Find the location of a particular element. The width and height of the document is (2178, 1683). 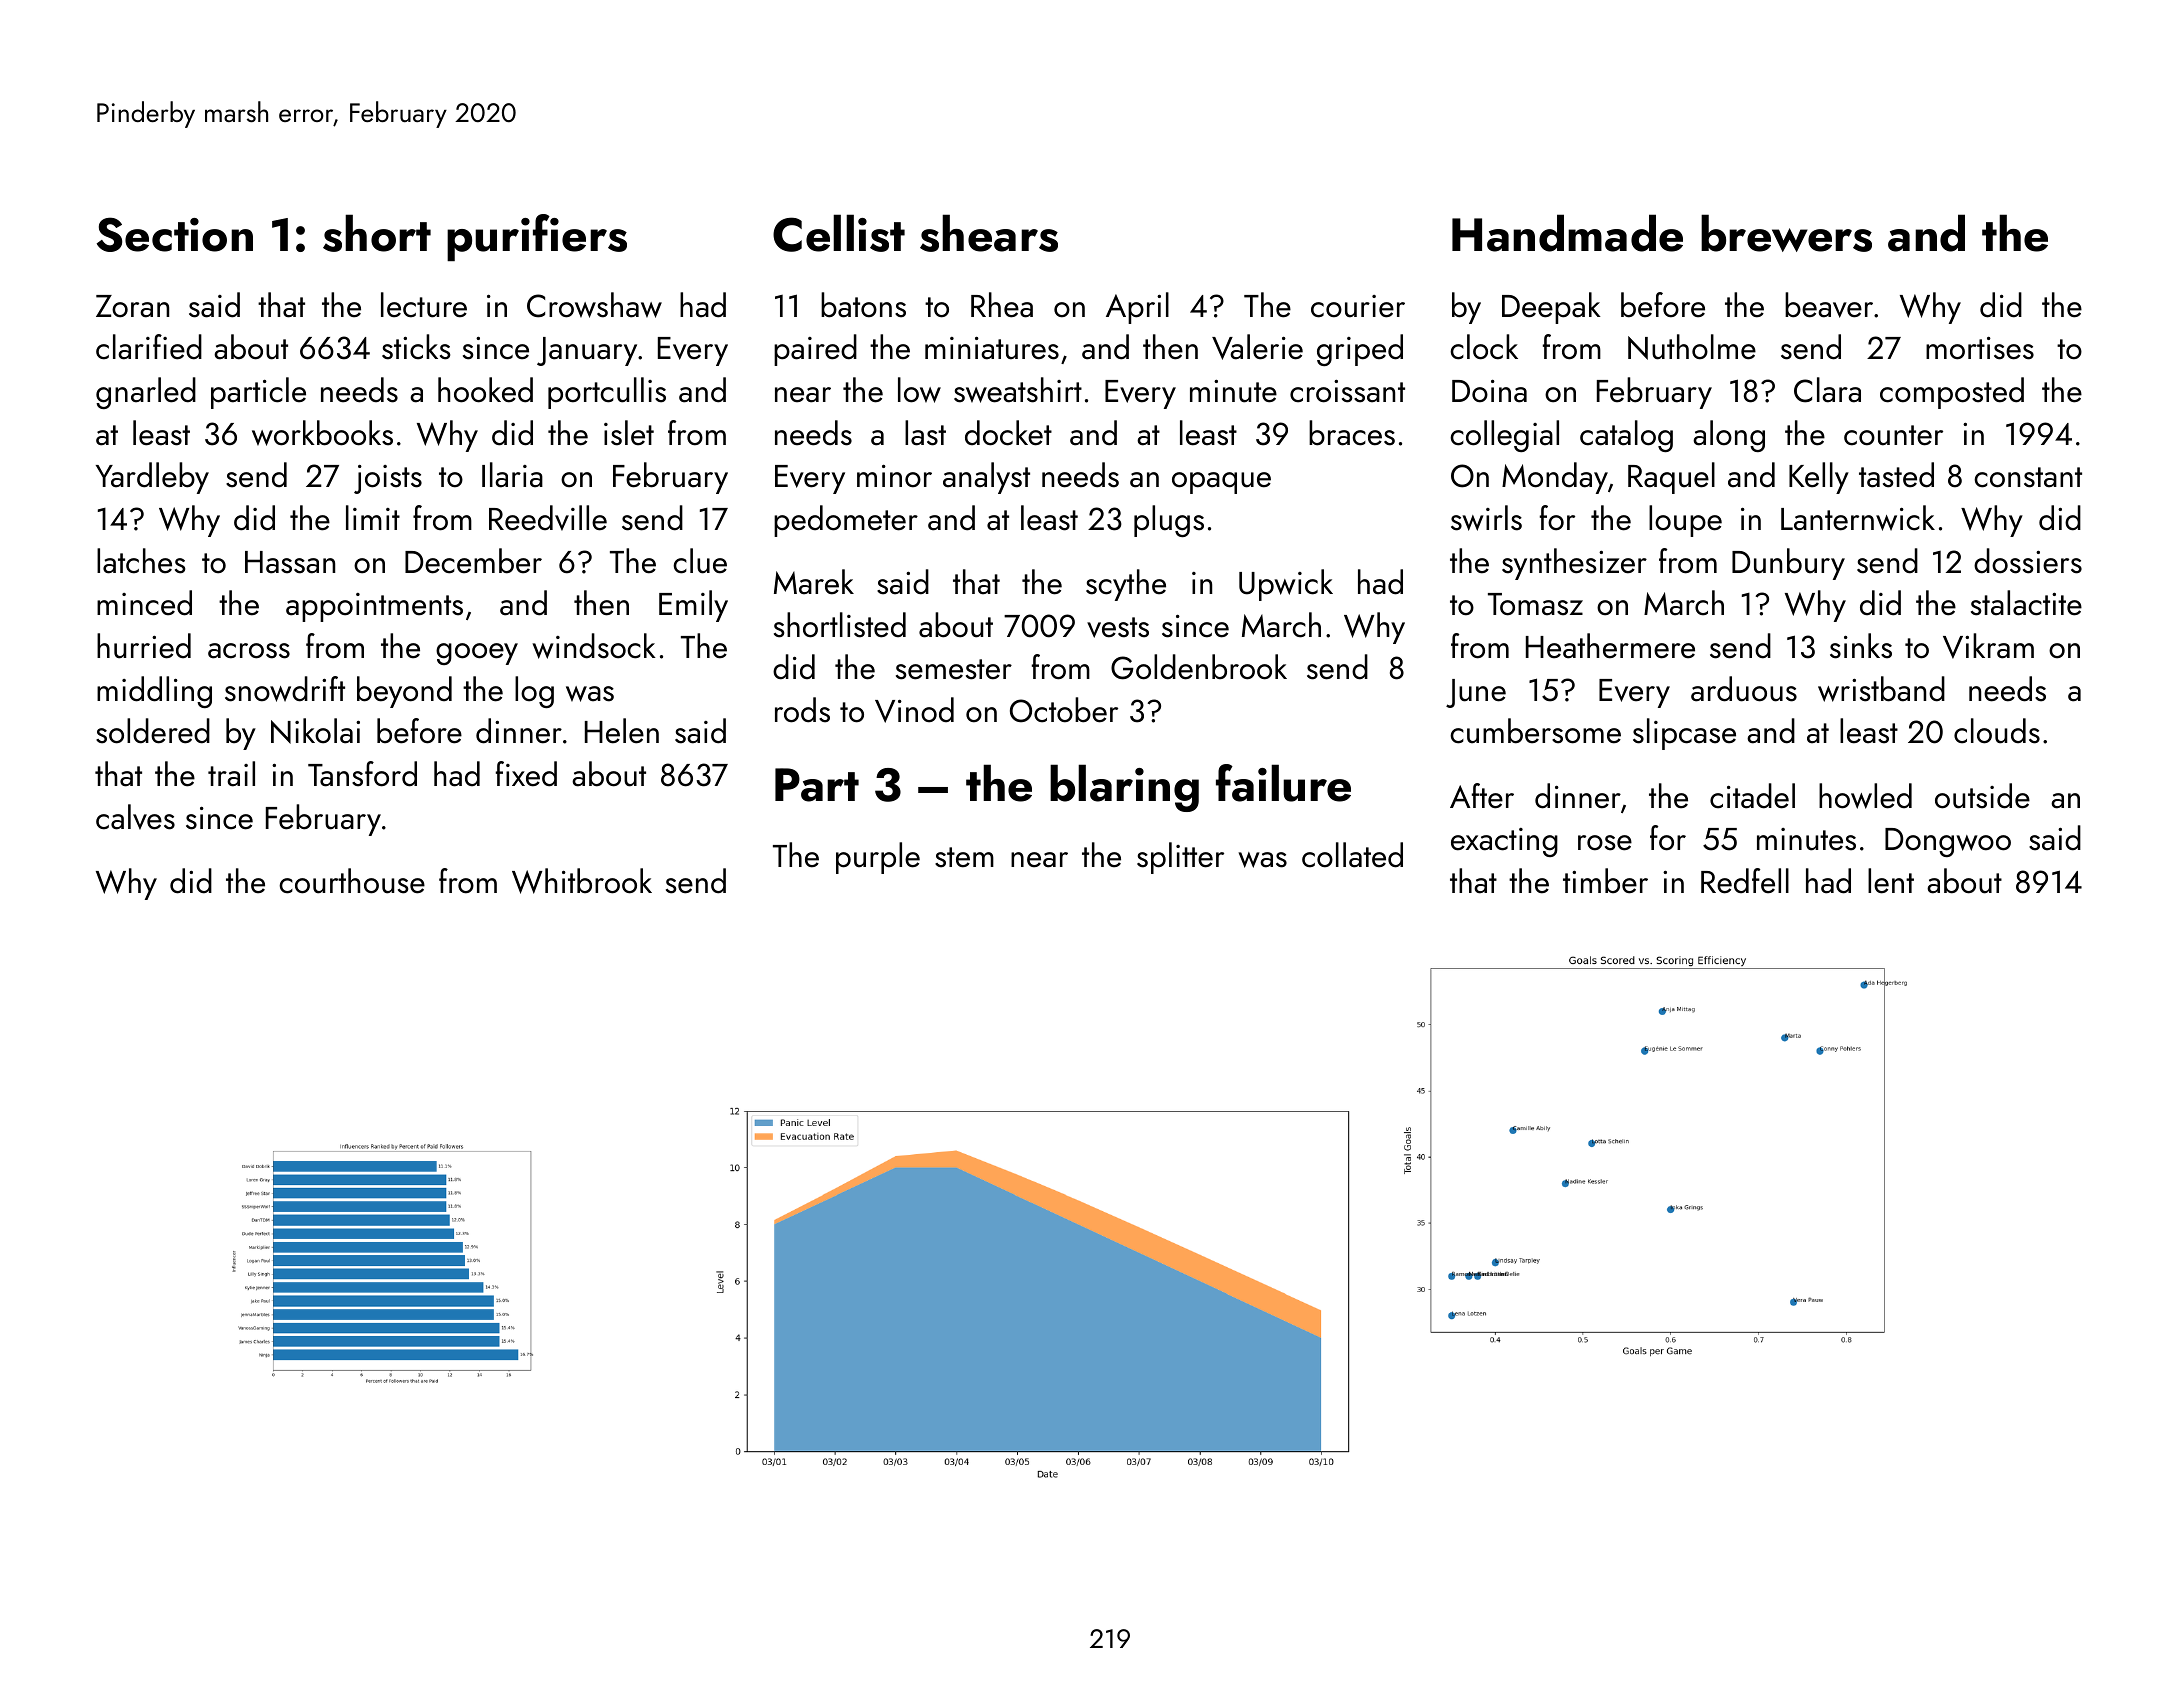

mortises is located at coordinates (1980, 348).
